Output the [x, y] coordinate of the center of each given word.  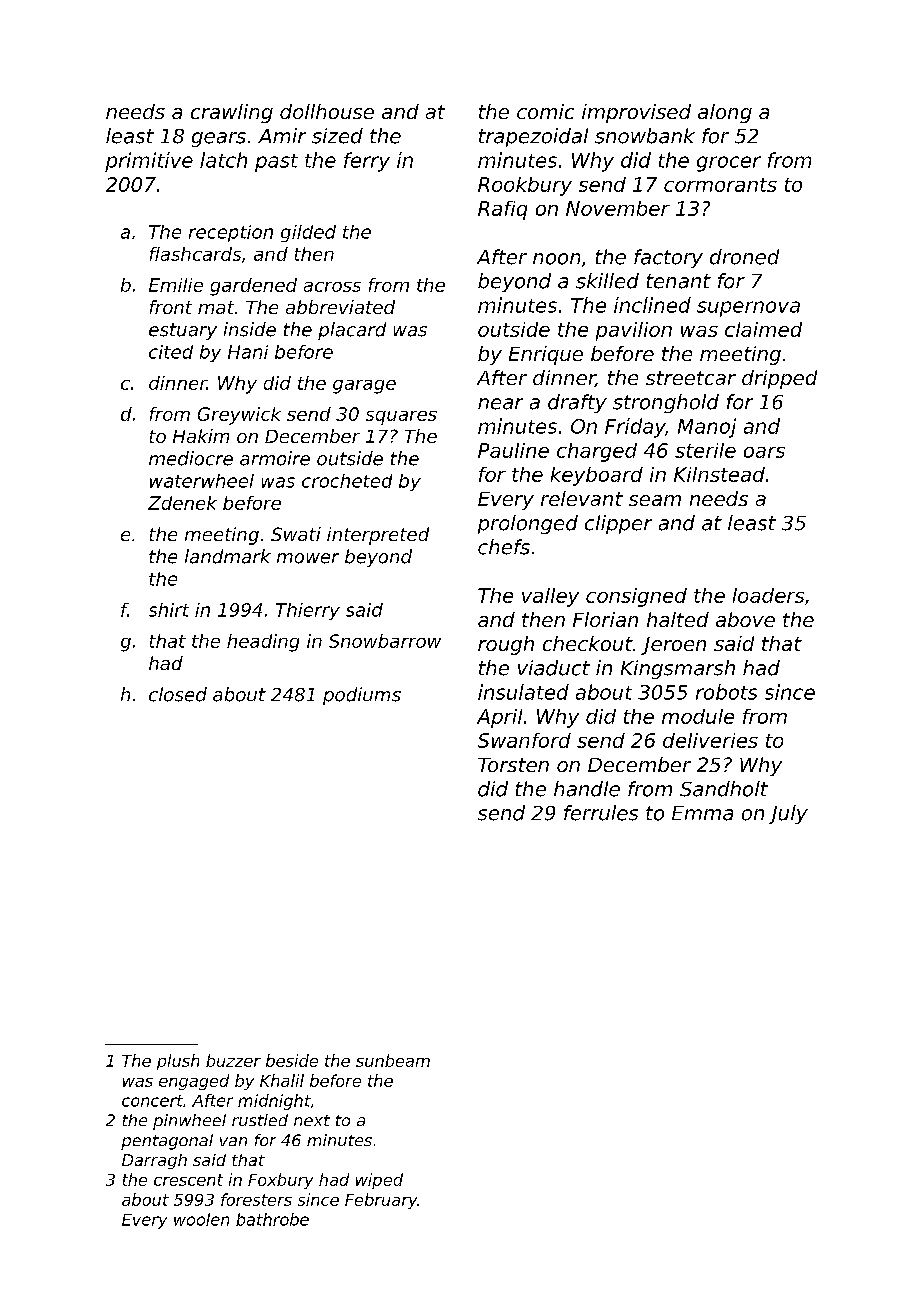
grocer [729, 164]
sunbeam [393, 1060]
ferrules [601, 813]
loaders [768, 595]
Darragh [154, 1161]
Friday [635, 428]
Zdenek [182, 503]
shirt [169, 610]
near [500, 404]
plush [178, 1062]
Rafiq [502, 210]
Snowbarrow [385, 641]
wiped [379, 1181]
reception [231, 233]
